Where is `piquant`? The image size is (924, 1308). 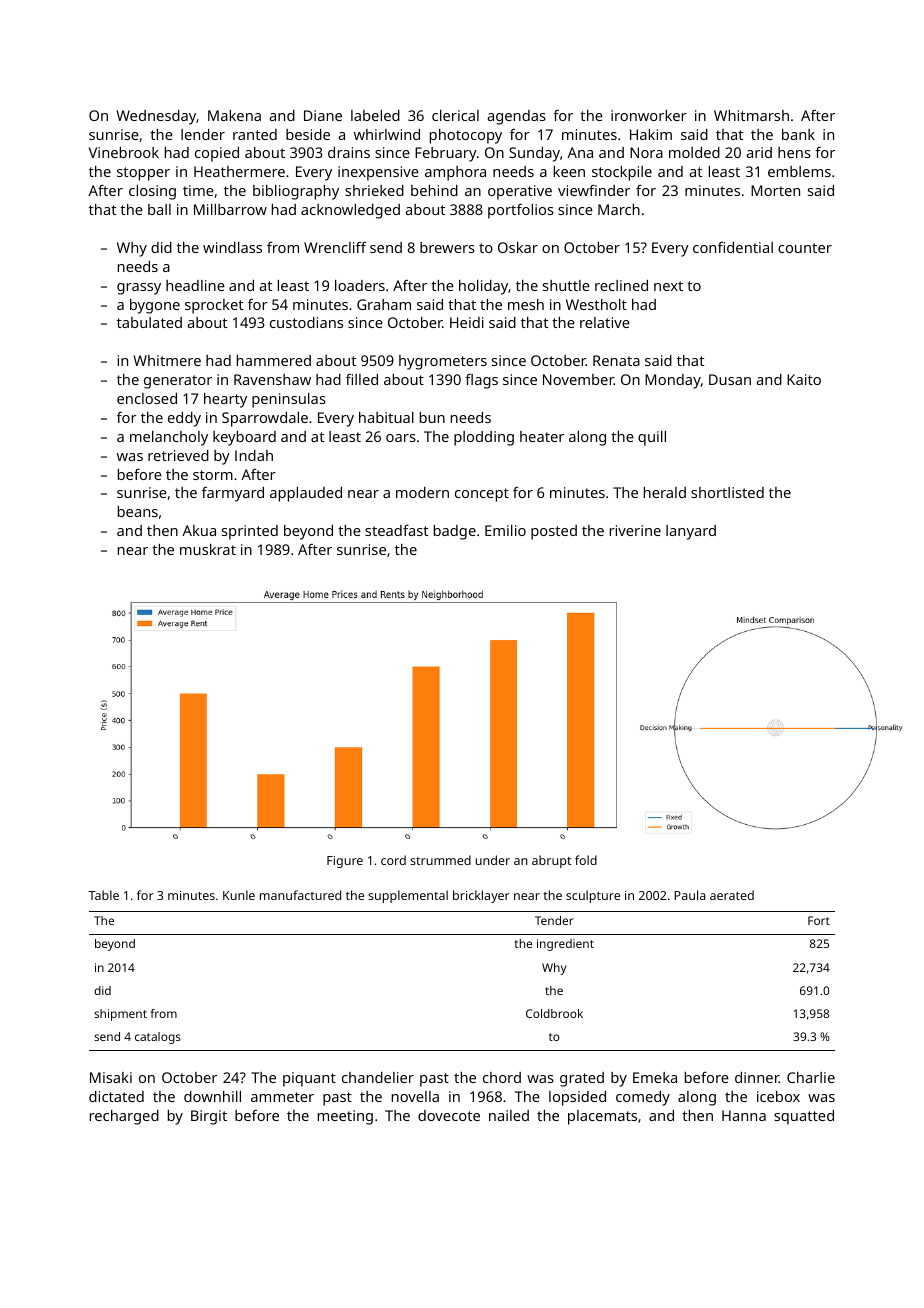 piquant is located at coordinates (309, 1079).
